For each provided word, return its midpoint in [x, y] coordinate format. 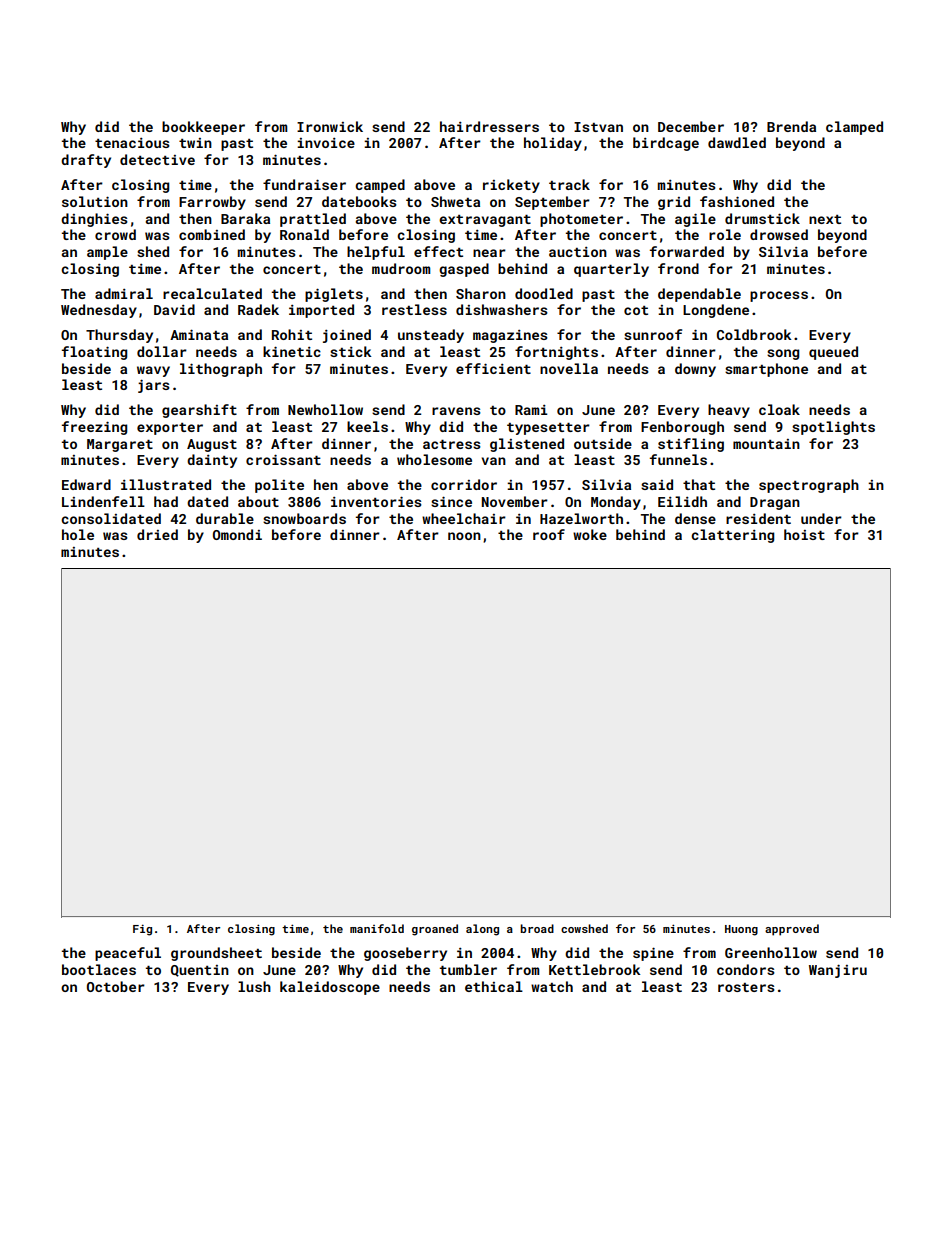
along [482, 930]
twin [195, 143]
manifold [377, 928]
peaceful [128, 954]
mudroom [401, 268]
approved [792, 930]
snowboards [304, 518]
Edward [86, 484]
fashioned [737, 201]
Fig [142, 930]
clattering [732, 536]
